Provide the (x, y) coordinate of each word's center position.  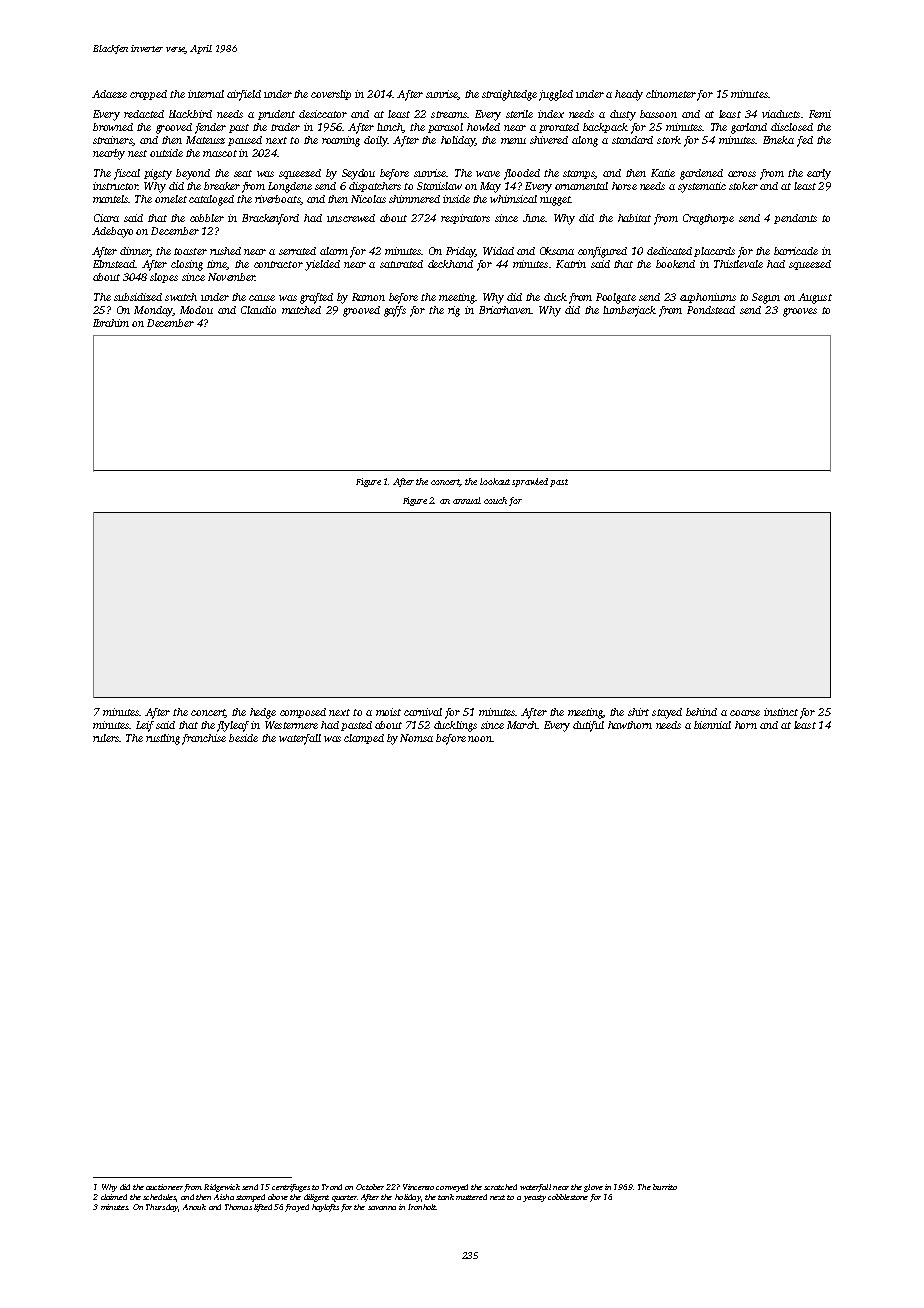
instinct (781, 712)
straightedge (509, 95)
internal (206, 94)
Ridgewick (222, 1188)
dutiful (588, 726)
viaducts (781, 114)
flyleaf (233, 726)
